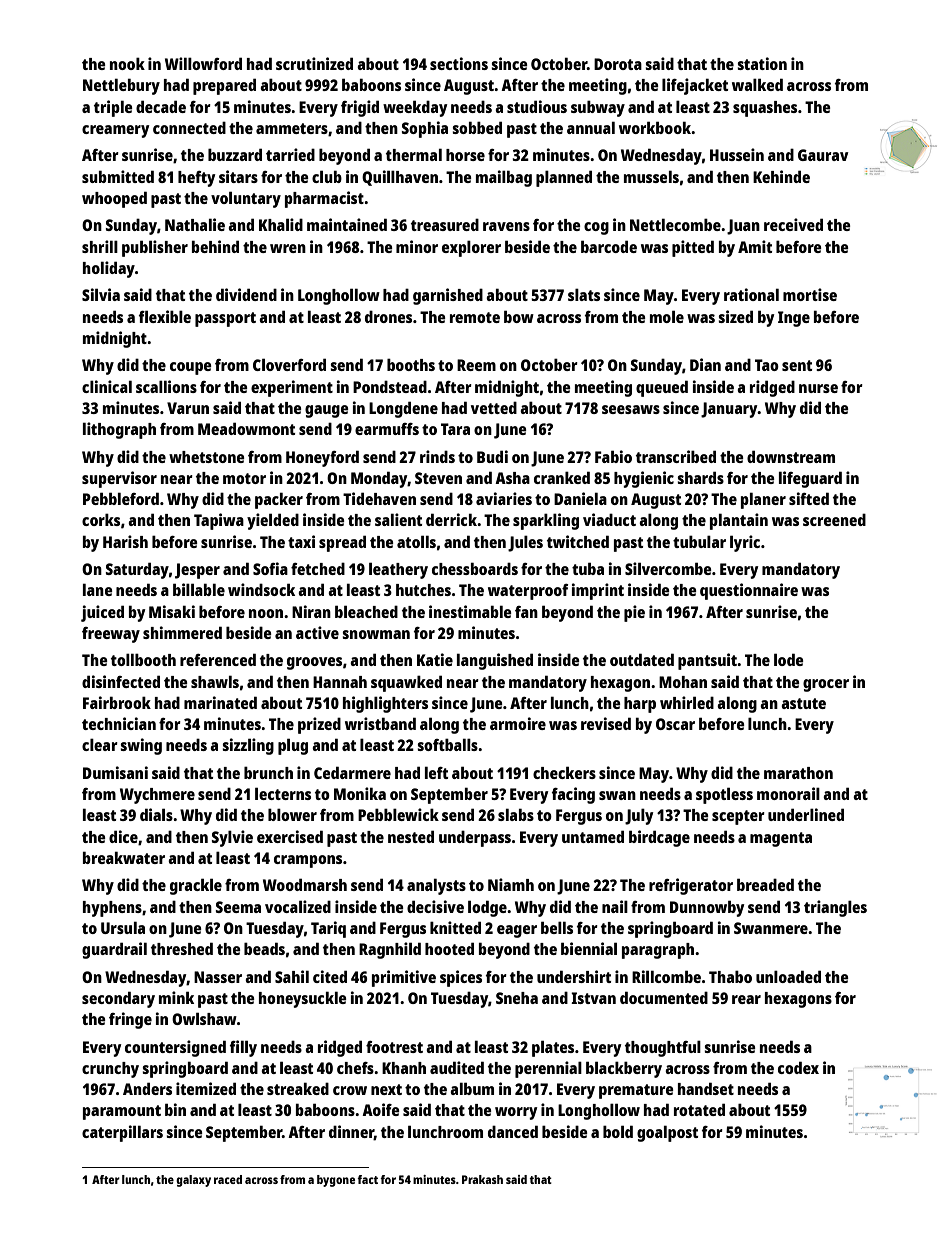  Describe the element at coordinates (112, 909) in the screenshot. I see `hyphens` at that location.
